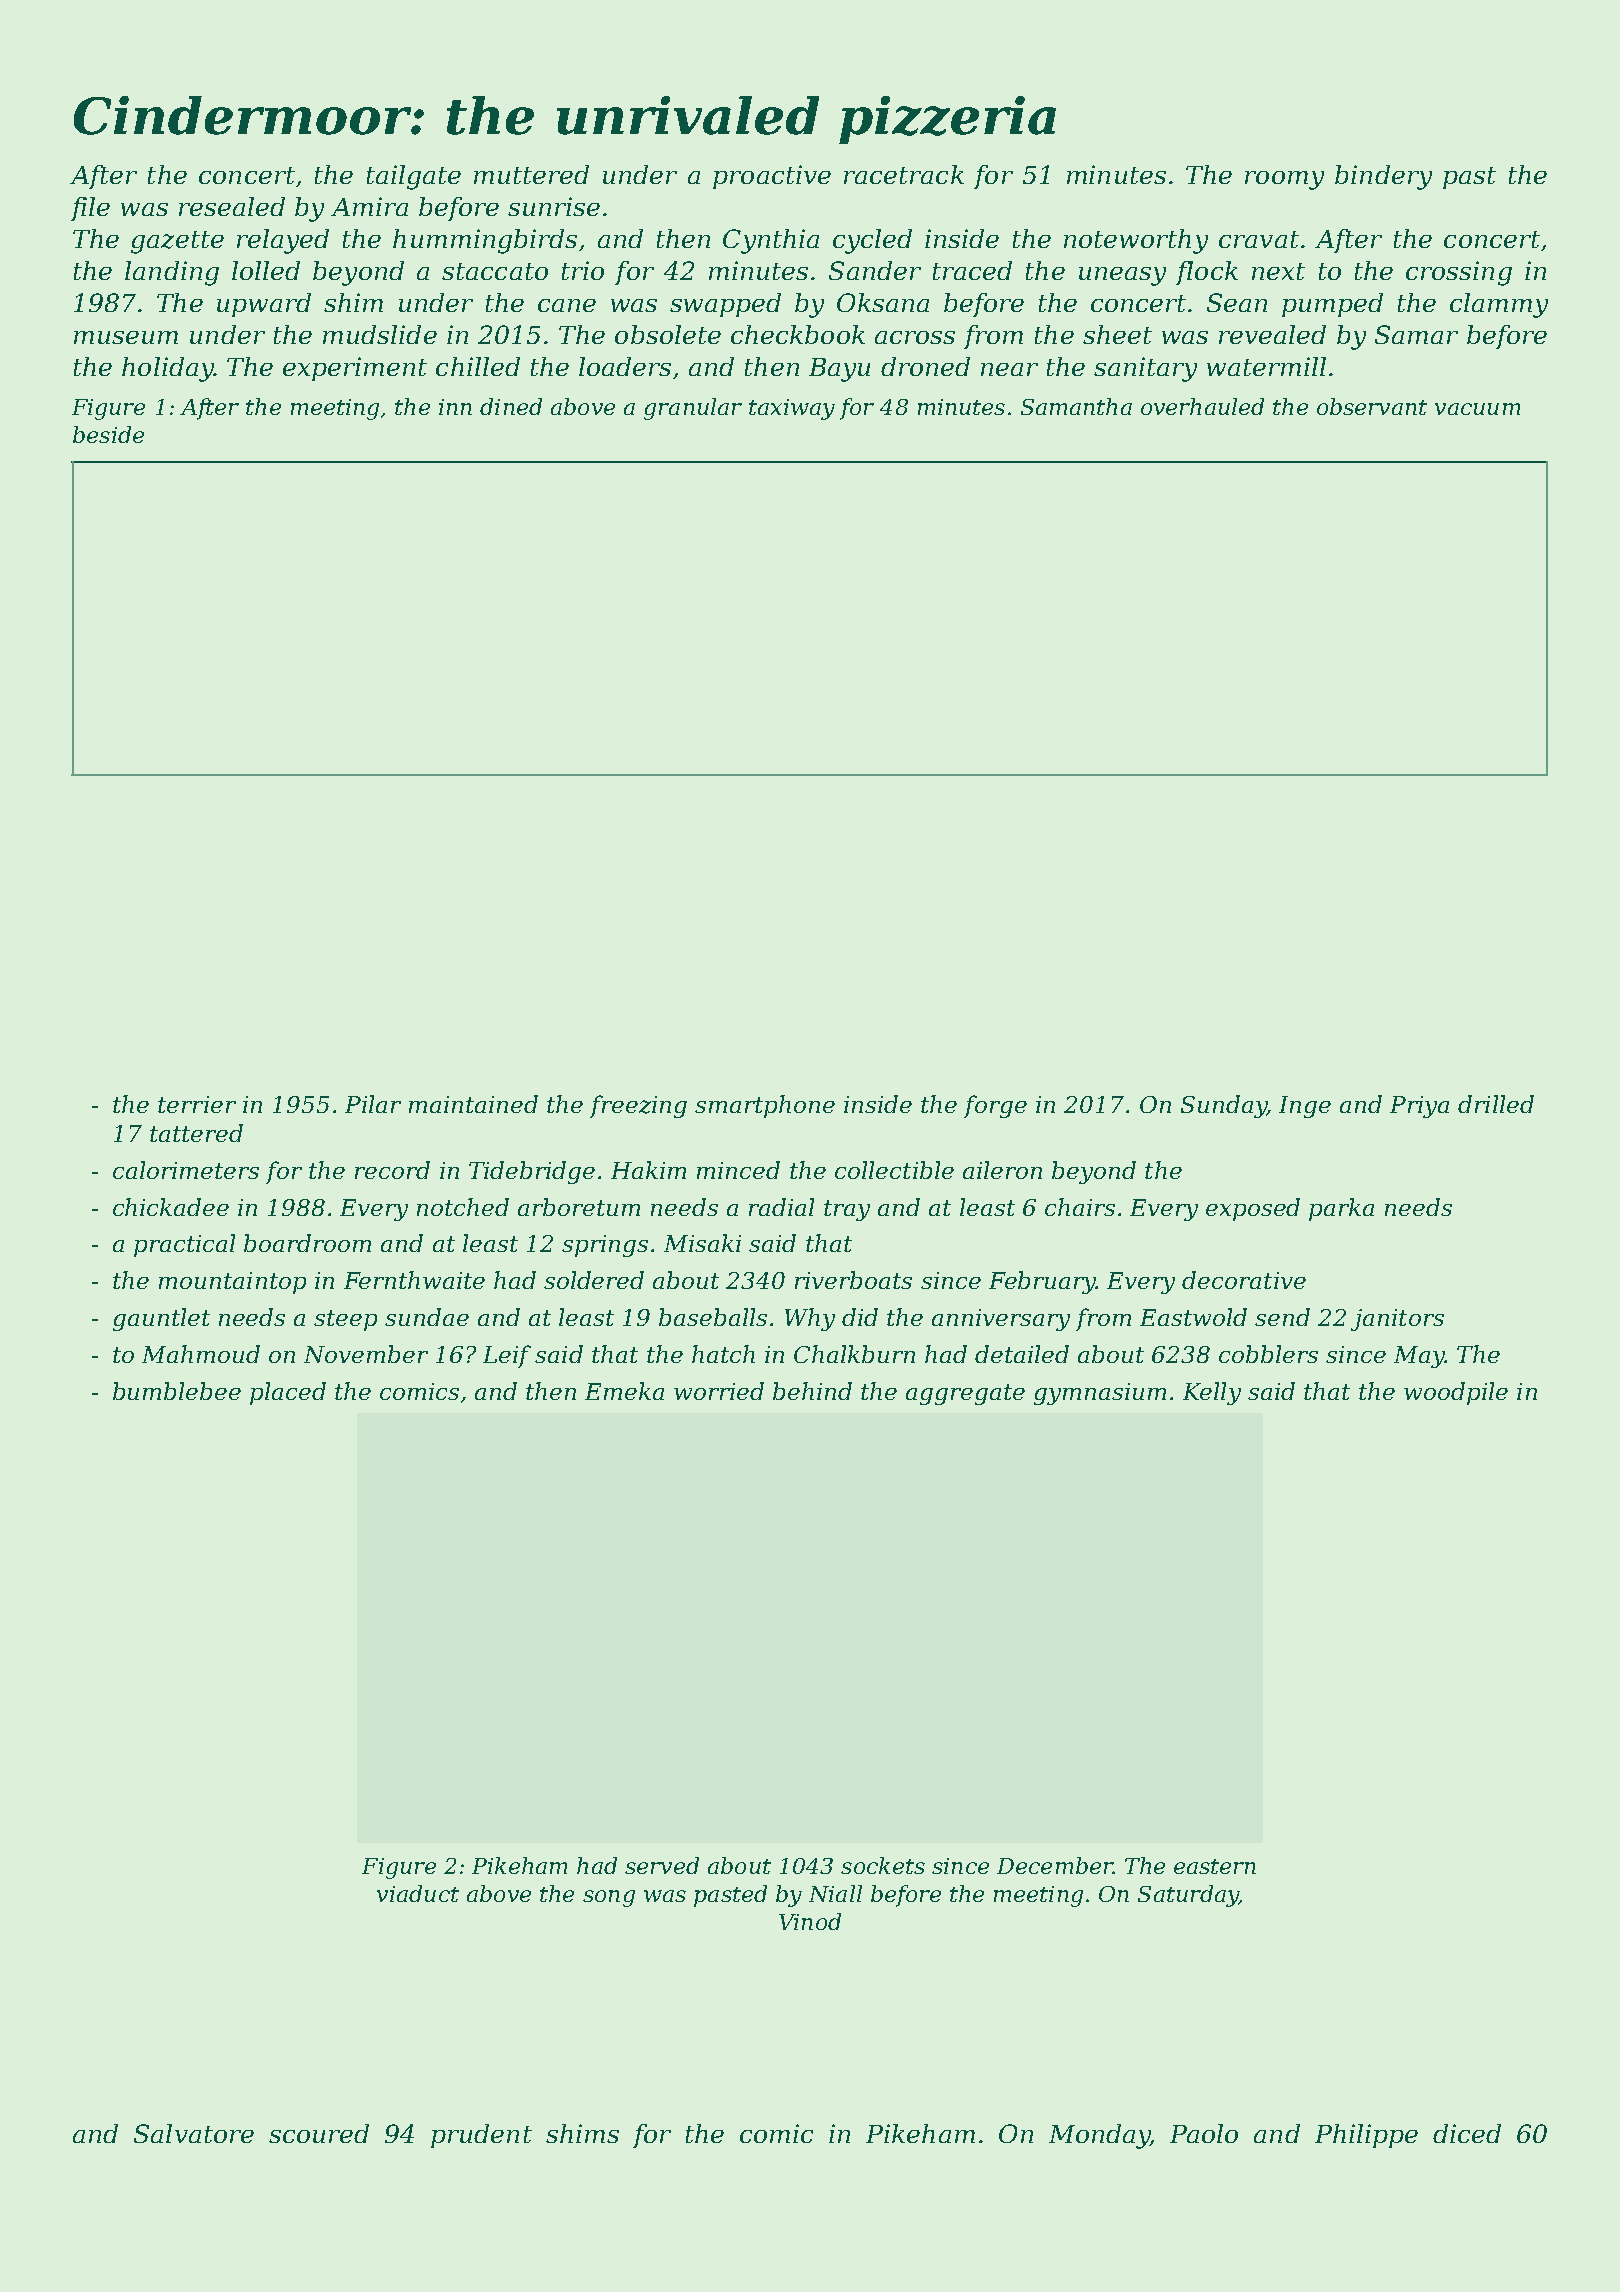 This screenshot has width=1620, height=2292. I want to click on Salvatore, so click(194, 2133).
